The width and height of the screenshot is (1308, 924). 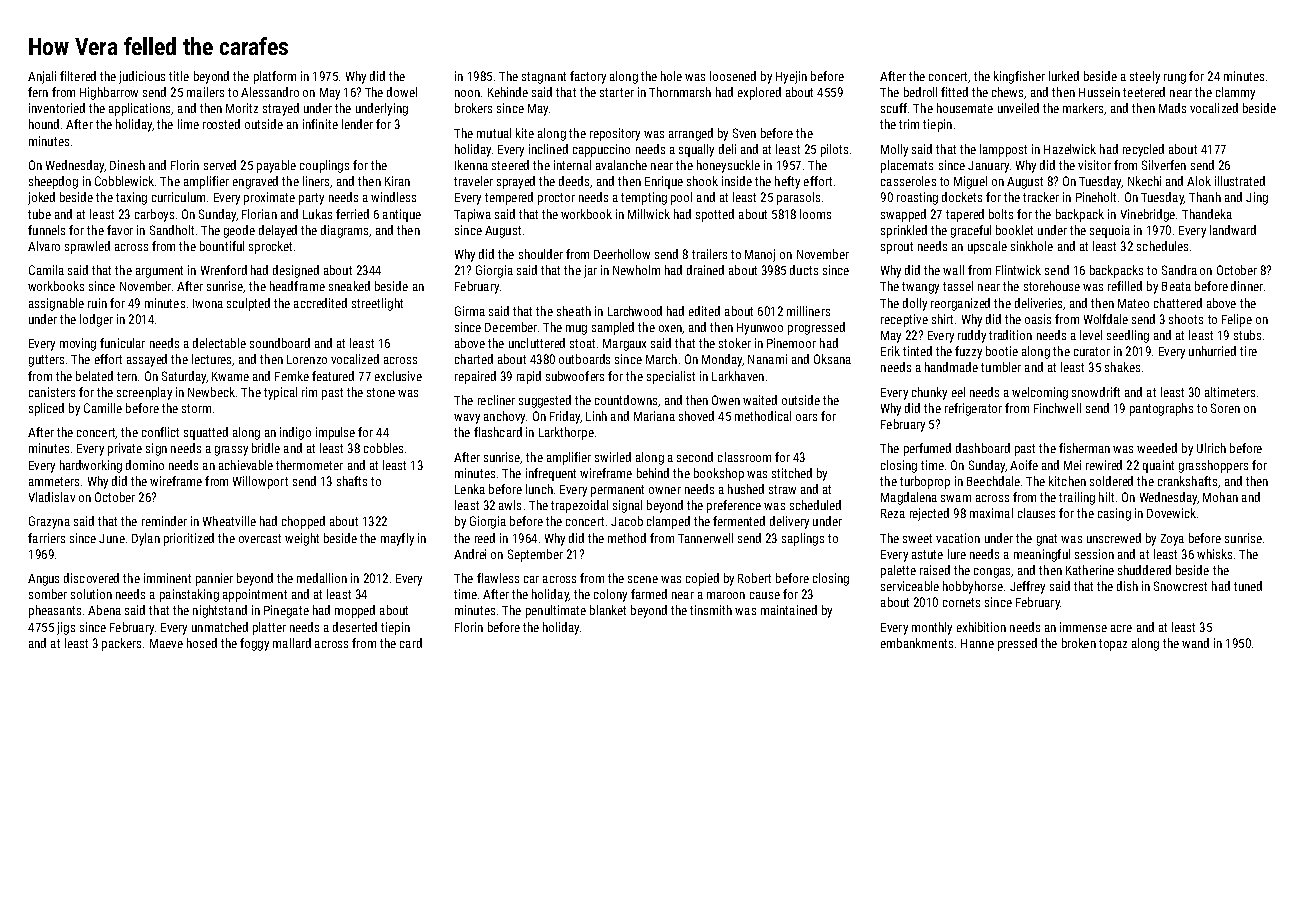 I want to click on sheath, so click(x=574, y=311).
